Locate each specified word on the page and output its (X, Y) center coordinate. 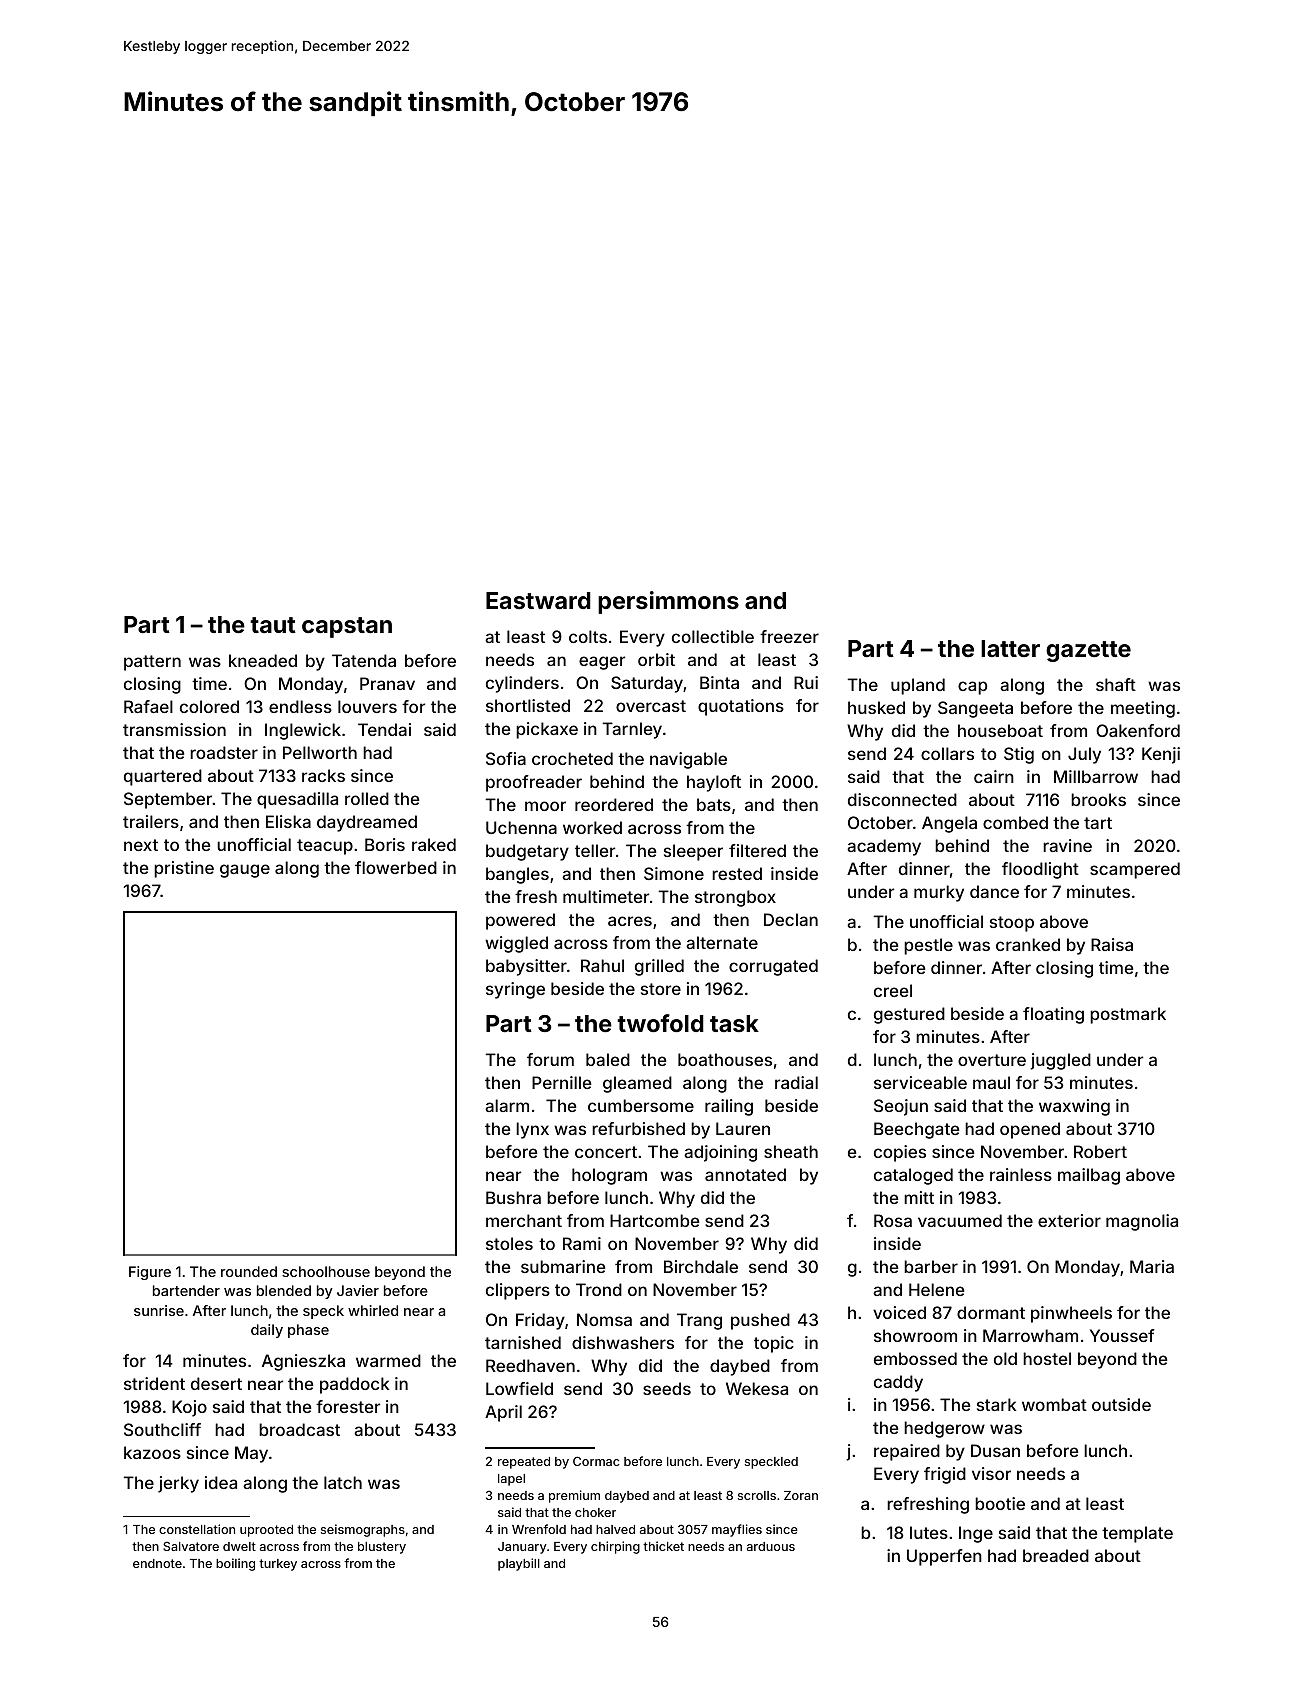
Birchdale (701, 1266)
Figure (150, 1273)
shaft (1116, 684)
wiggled (516, 944)
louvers (367, 706)
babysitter (526, 967)
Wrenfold (539, 1529)
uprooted (266, 1531)
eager (602, 663)
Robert (1100, 1151)
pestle (928, 946)
